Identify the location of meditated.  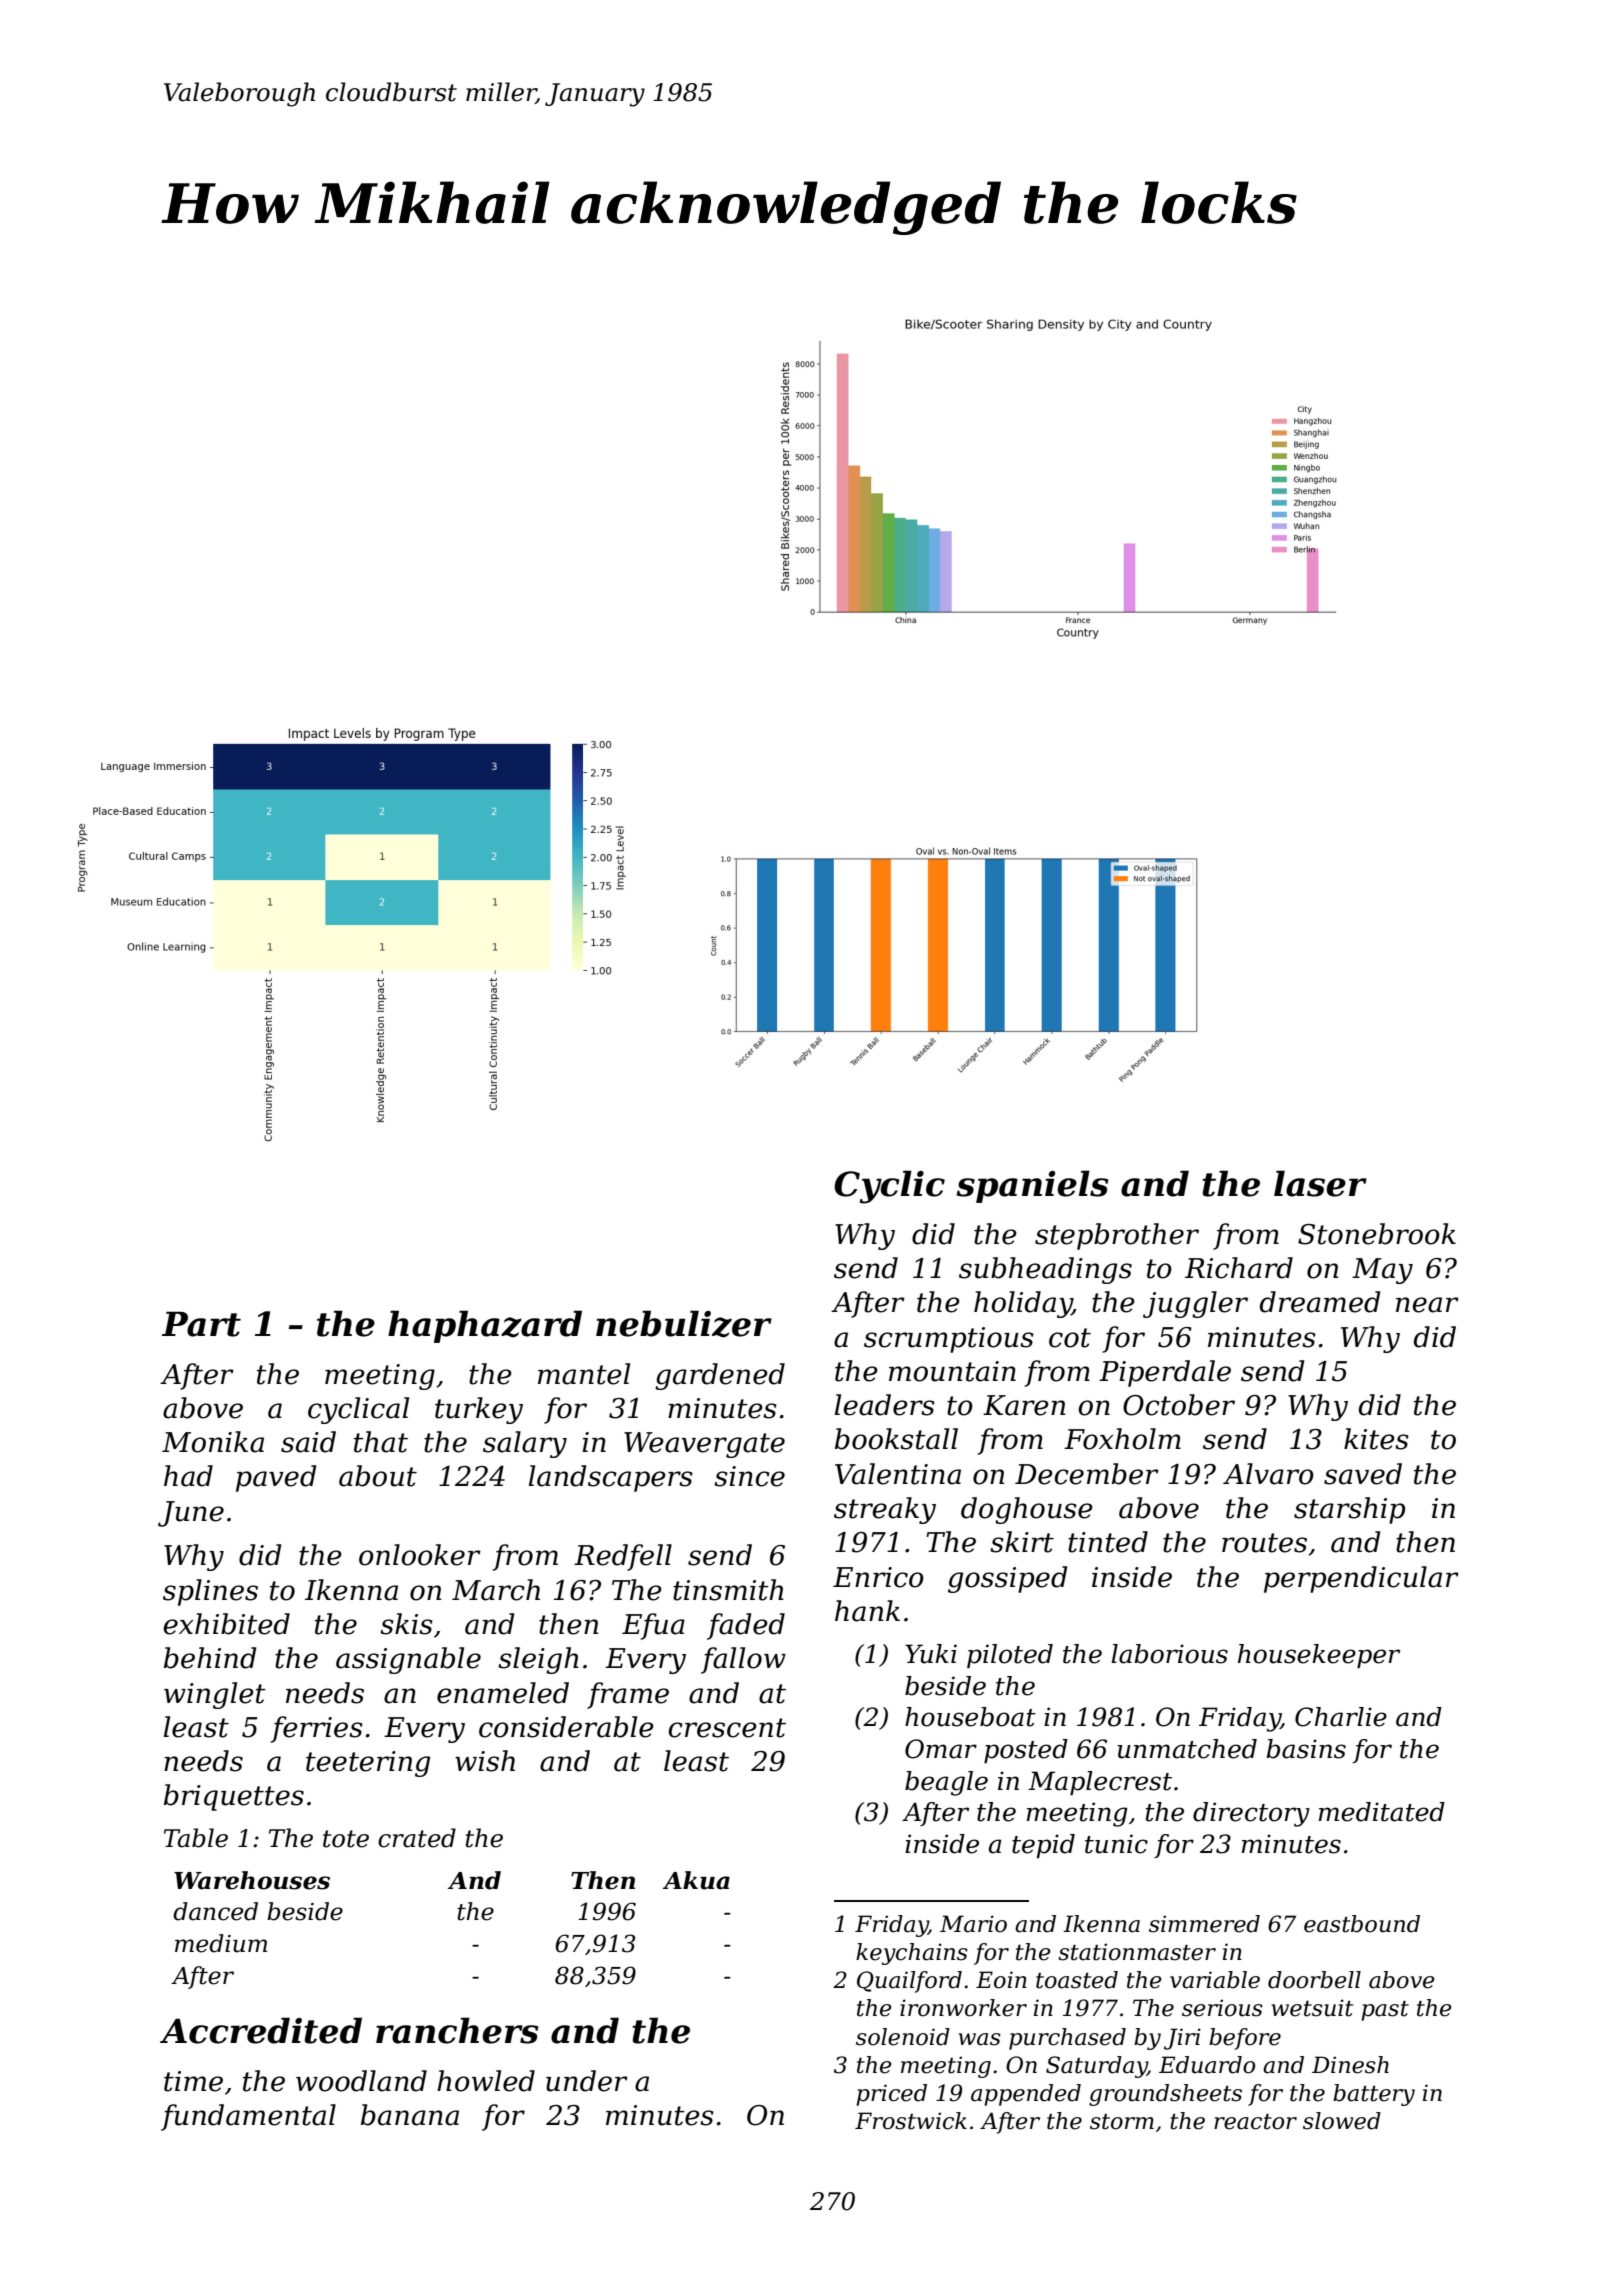
(1382, 1812).
